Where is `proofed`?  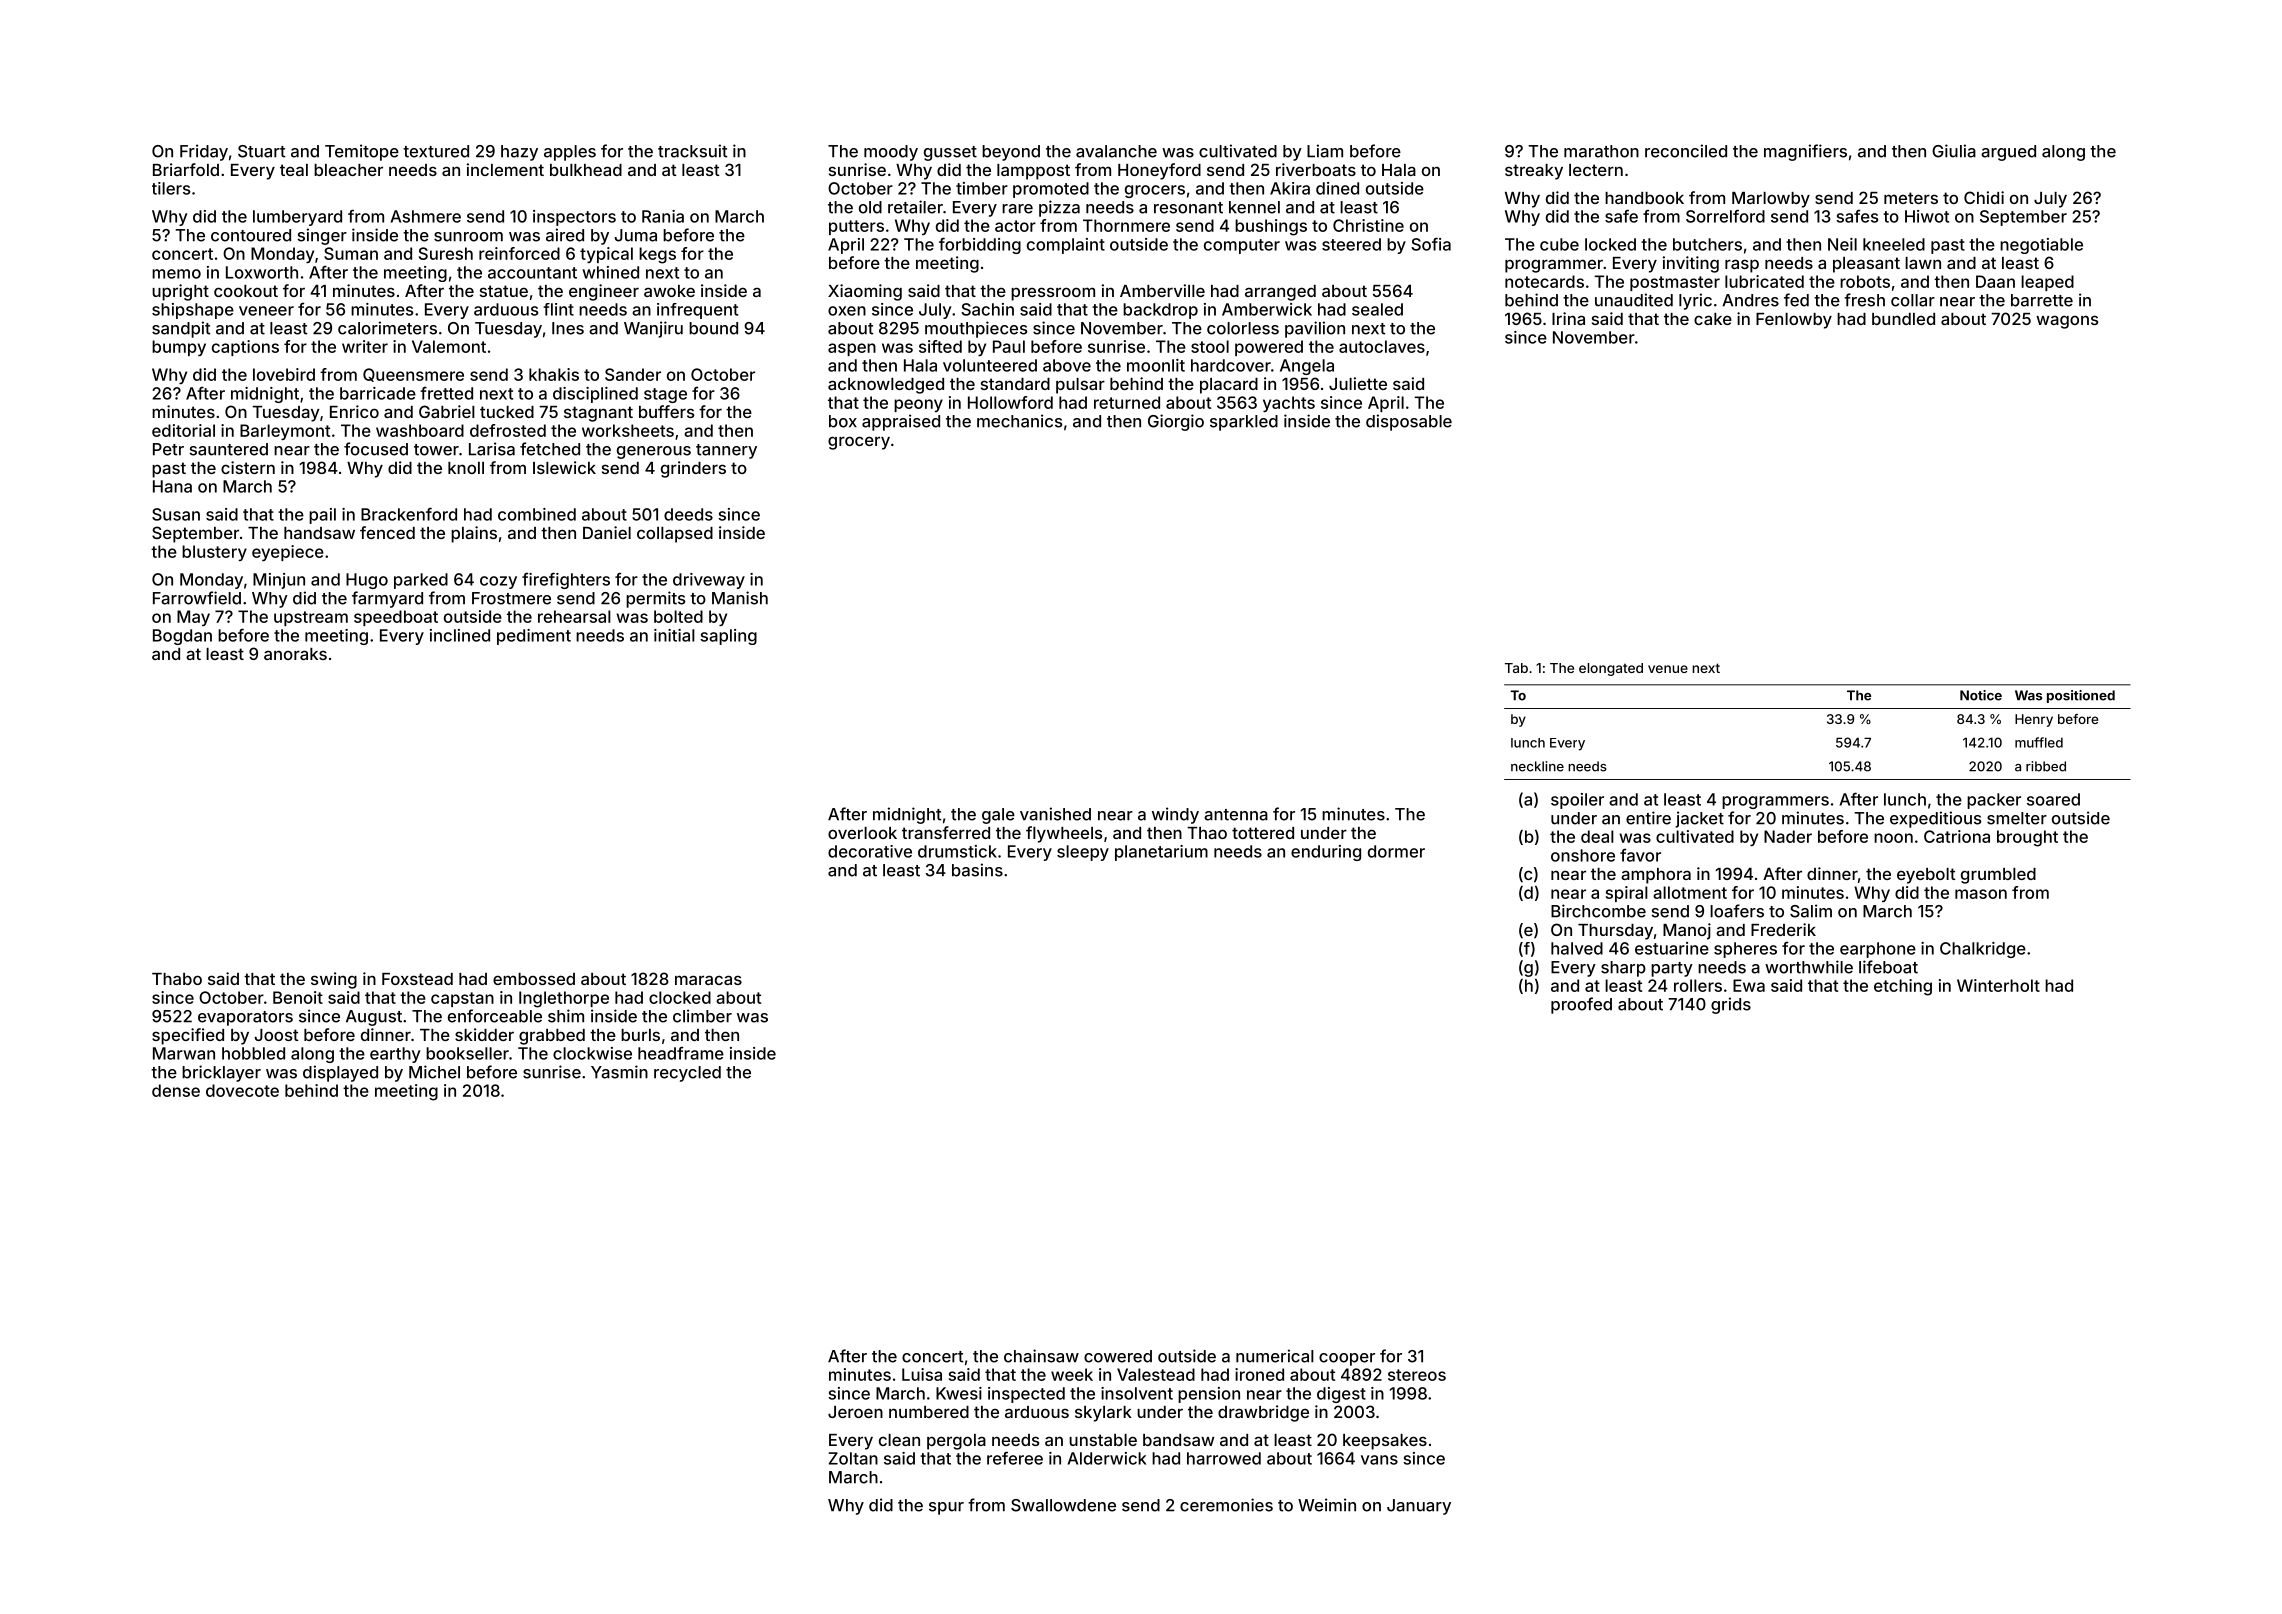 proofed is located at coordinates (1581, 1005).
